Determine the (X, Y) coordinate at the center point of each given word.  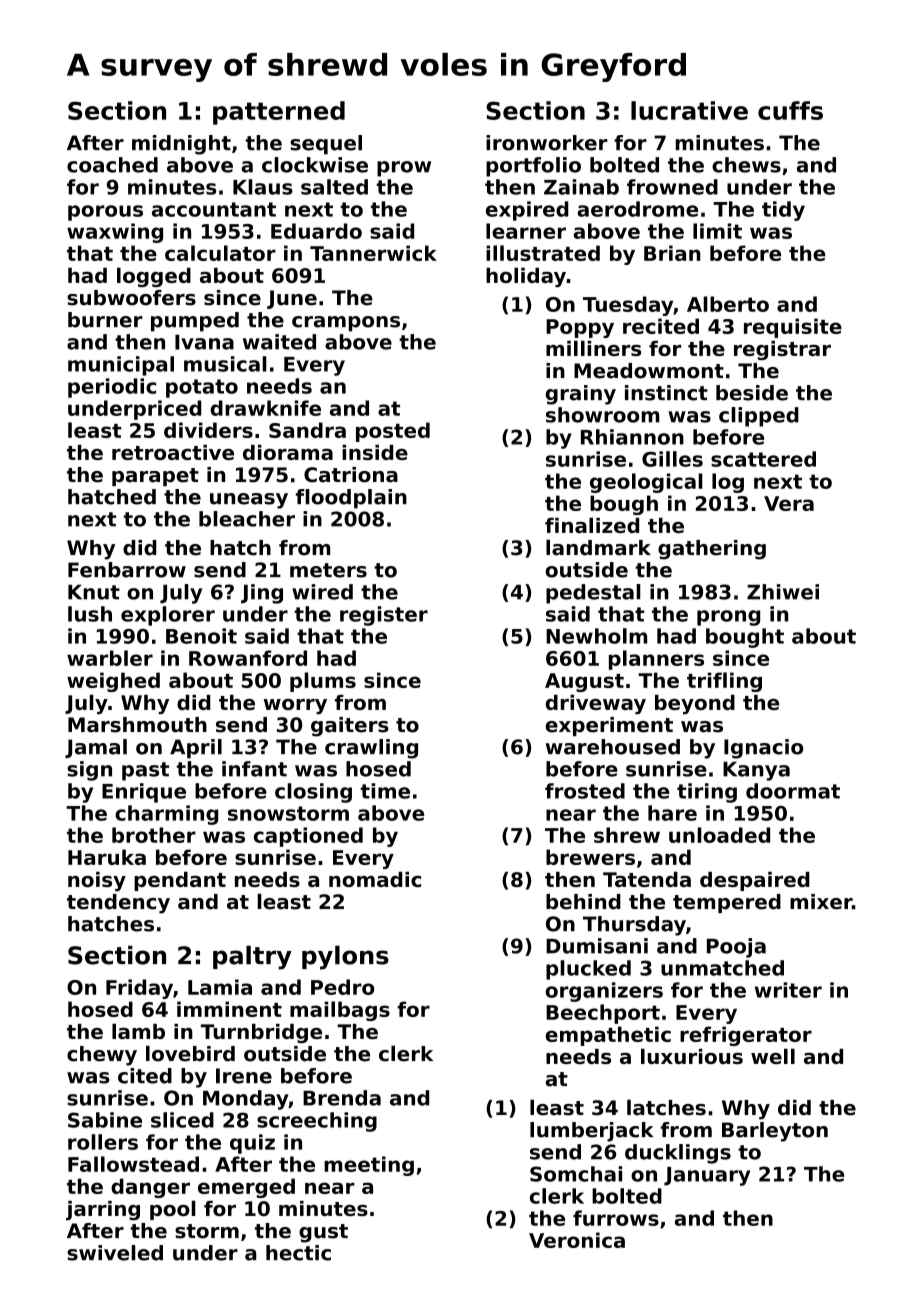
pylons (345, 957)
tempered (727, 903)
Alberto (728, 304)
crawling (371, 749)
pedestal (593, 594)
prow (404, 169)
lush (90, 614)
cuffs (790, 110)
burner (105, 320)
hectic (298, 1253)
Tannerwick (373, 253)
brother (154, 835)
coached (112, 165)
